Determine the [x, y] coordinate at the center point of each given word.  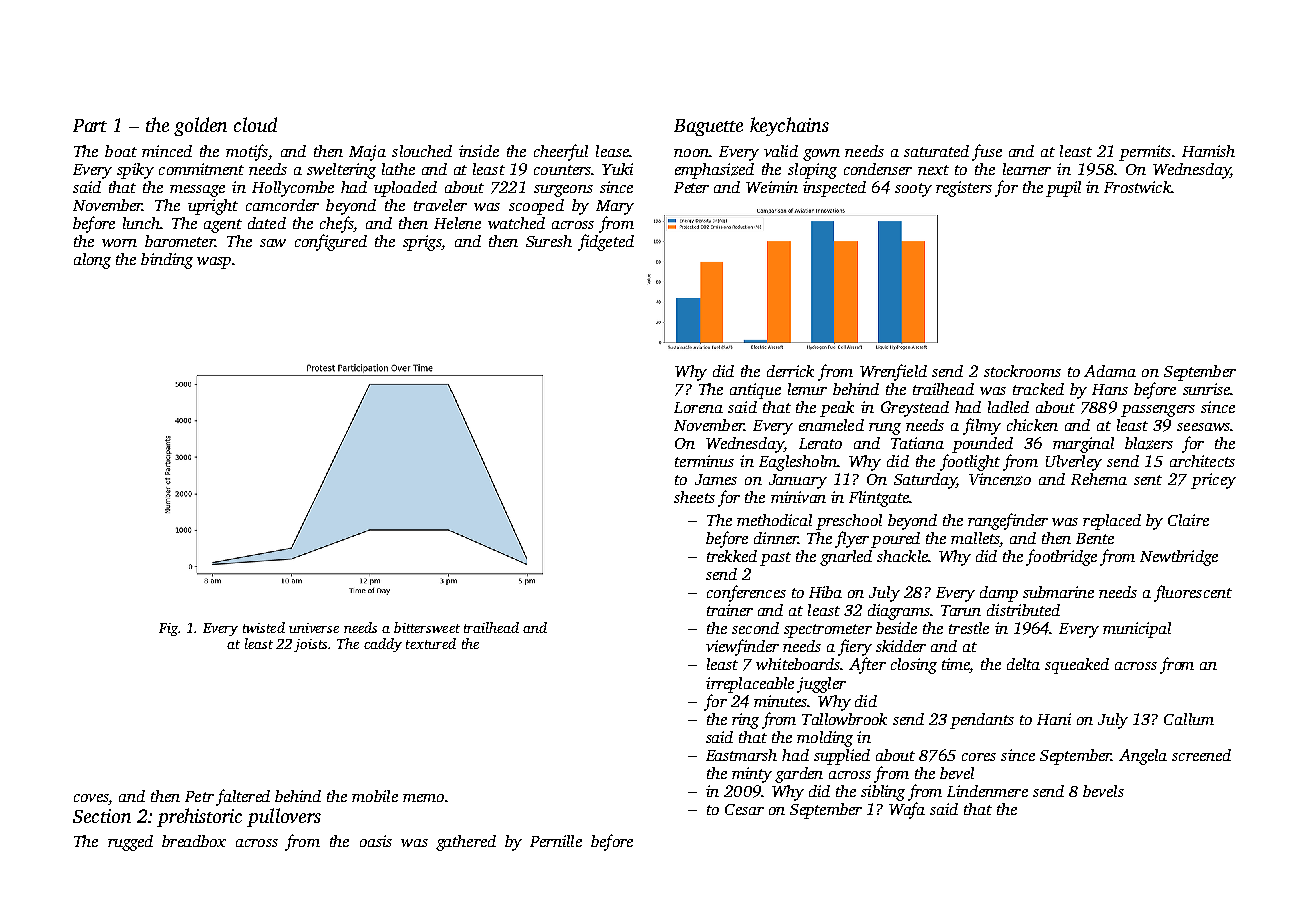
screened [1201, 755]
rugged [130, 843]
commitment [201, 169]
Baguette [708, 127]
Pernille [556, 841]
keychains [789, 126]
